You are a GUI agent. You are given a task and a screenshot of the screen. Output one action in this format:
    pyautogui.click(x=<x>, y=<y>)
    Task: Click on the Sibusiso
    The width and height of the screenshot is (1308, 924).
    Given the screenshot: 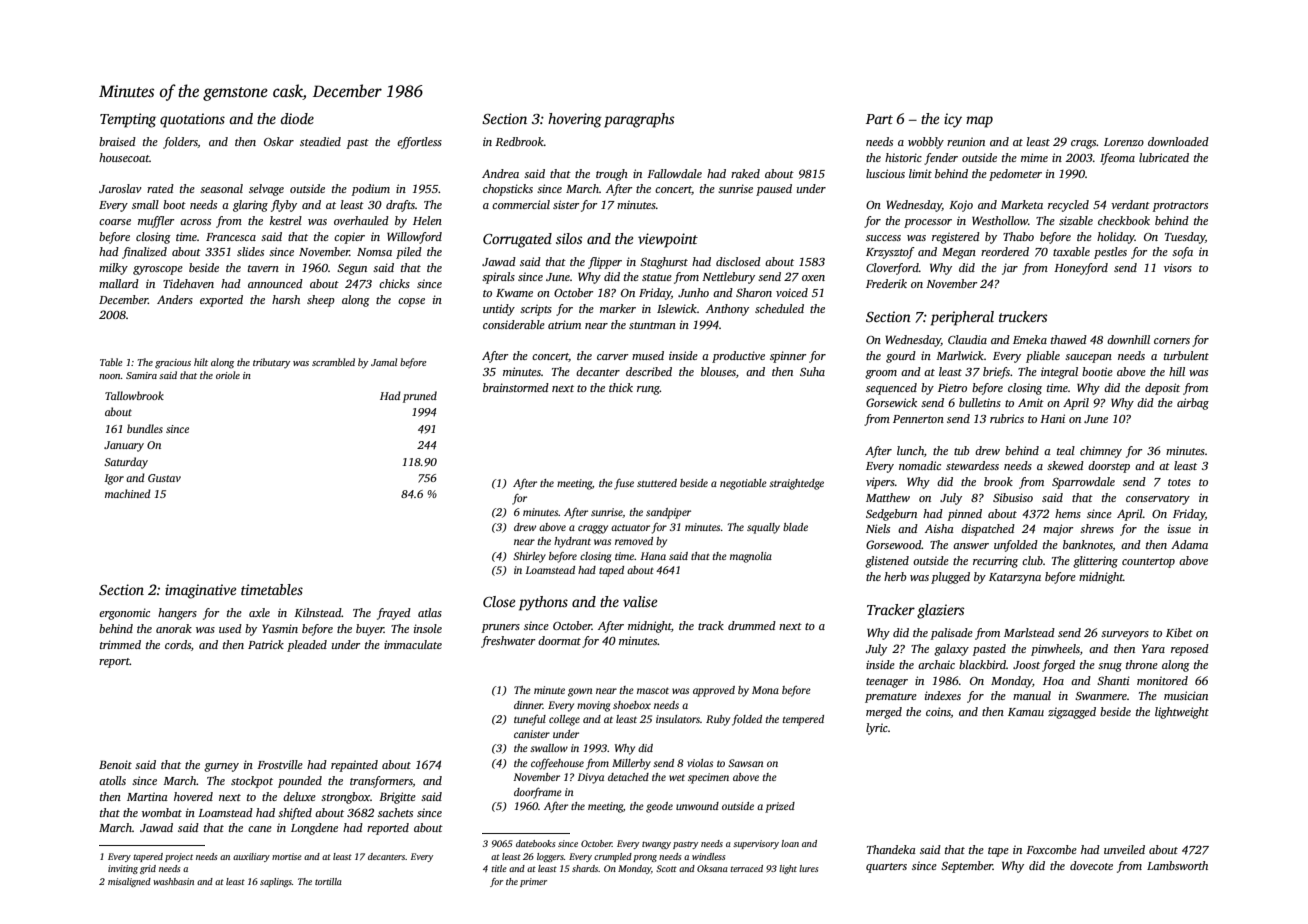 What is the action you would take?
    pyautogui.click(x=1013, y=497)
